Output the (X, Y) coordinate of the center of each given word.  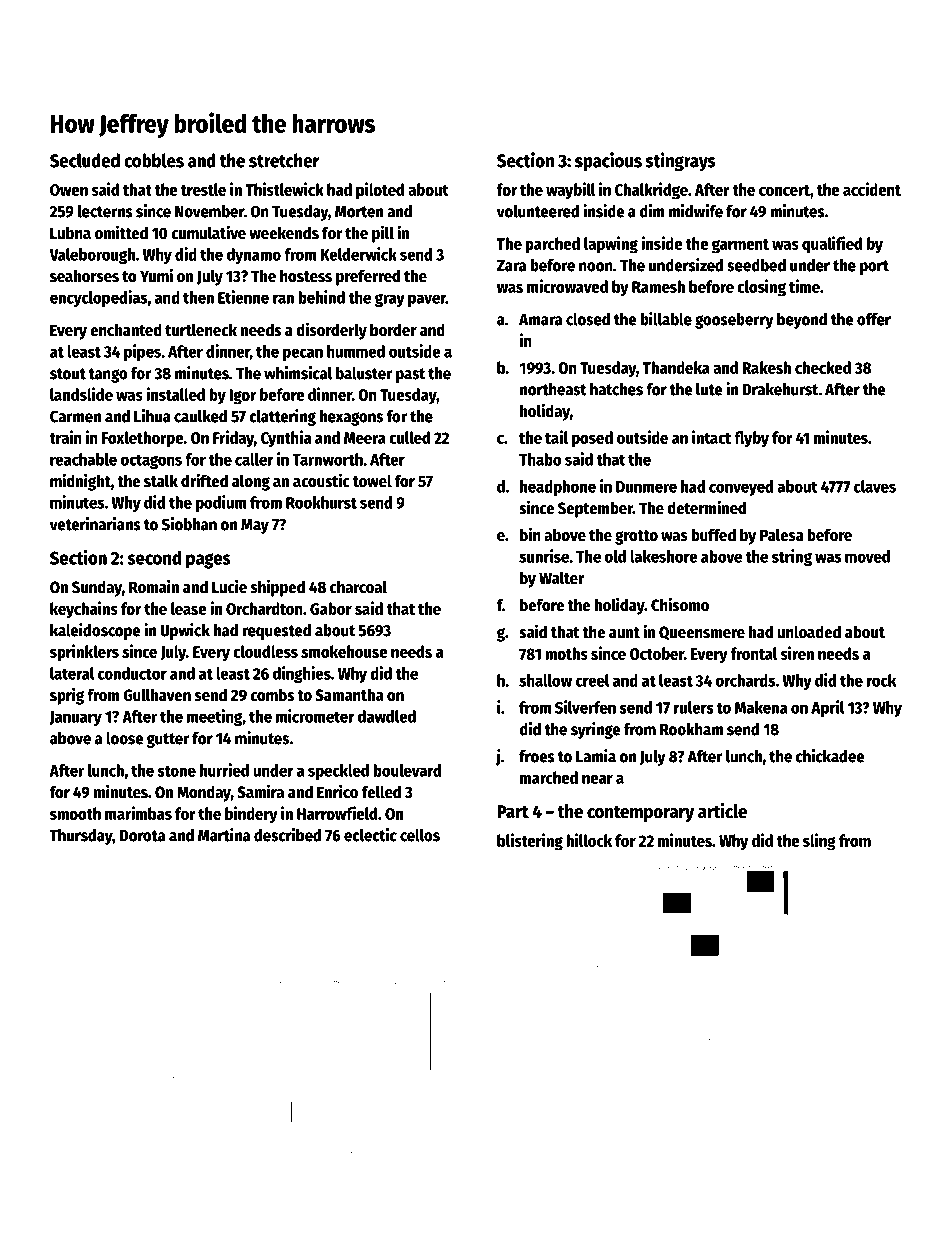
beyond (802, 321)
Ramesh (658, 286)
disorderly (331, 331)
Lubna (70, 232)
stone (176, 771)
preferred (368, 277)
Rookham (691, 729)
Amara (540, 320)
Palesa (782, 535)
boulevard (407, 770)
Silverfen (585, 707)
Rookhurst (321, 502)
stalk (161, 481)
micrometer (315, 716)
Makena (761, 707)
